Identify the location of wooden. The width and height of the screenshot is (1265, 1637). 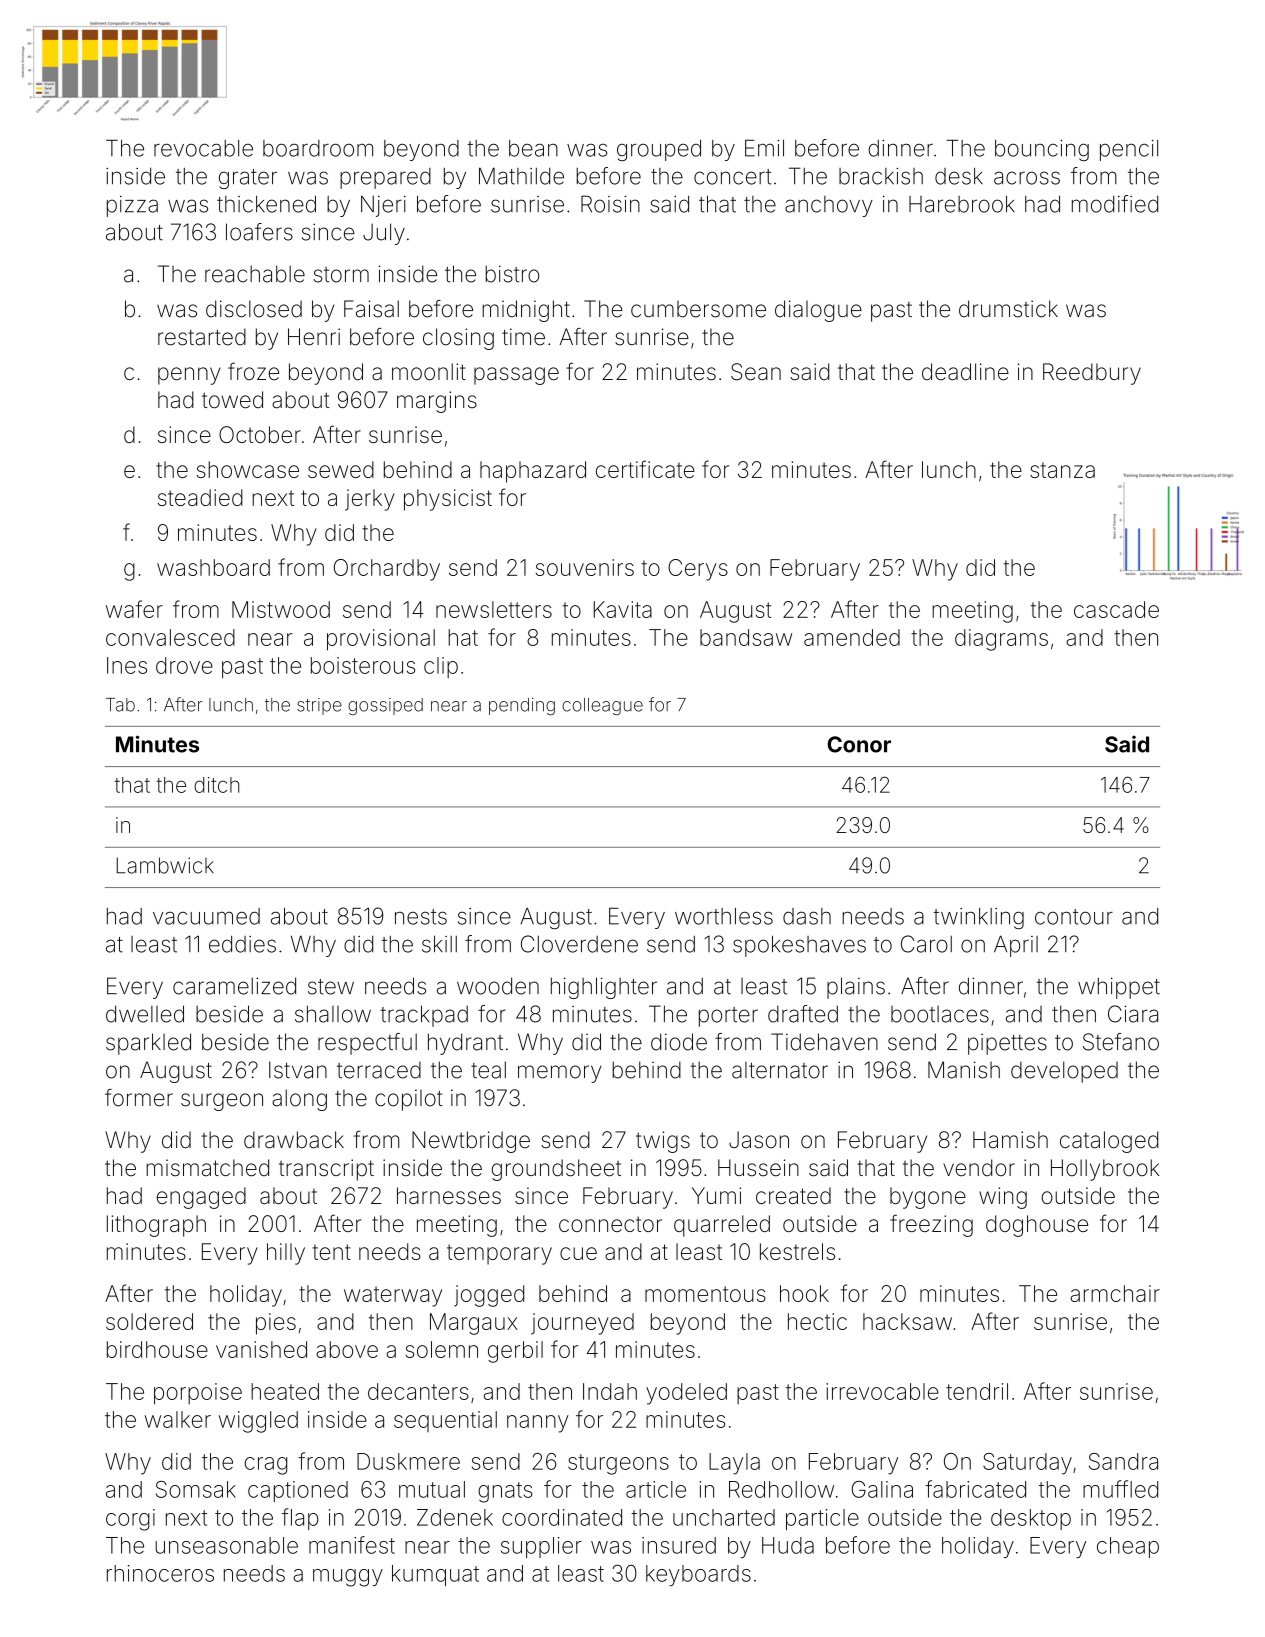
(498, 986).
